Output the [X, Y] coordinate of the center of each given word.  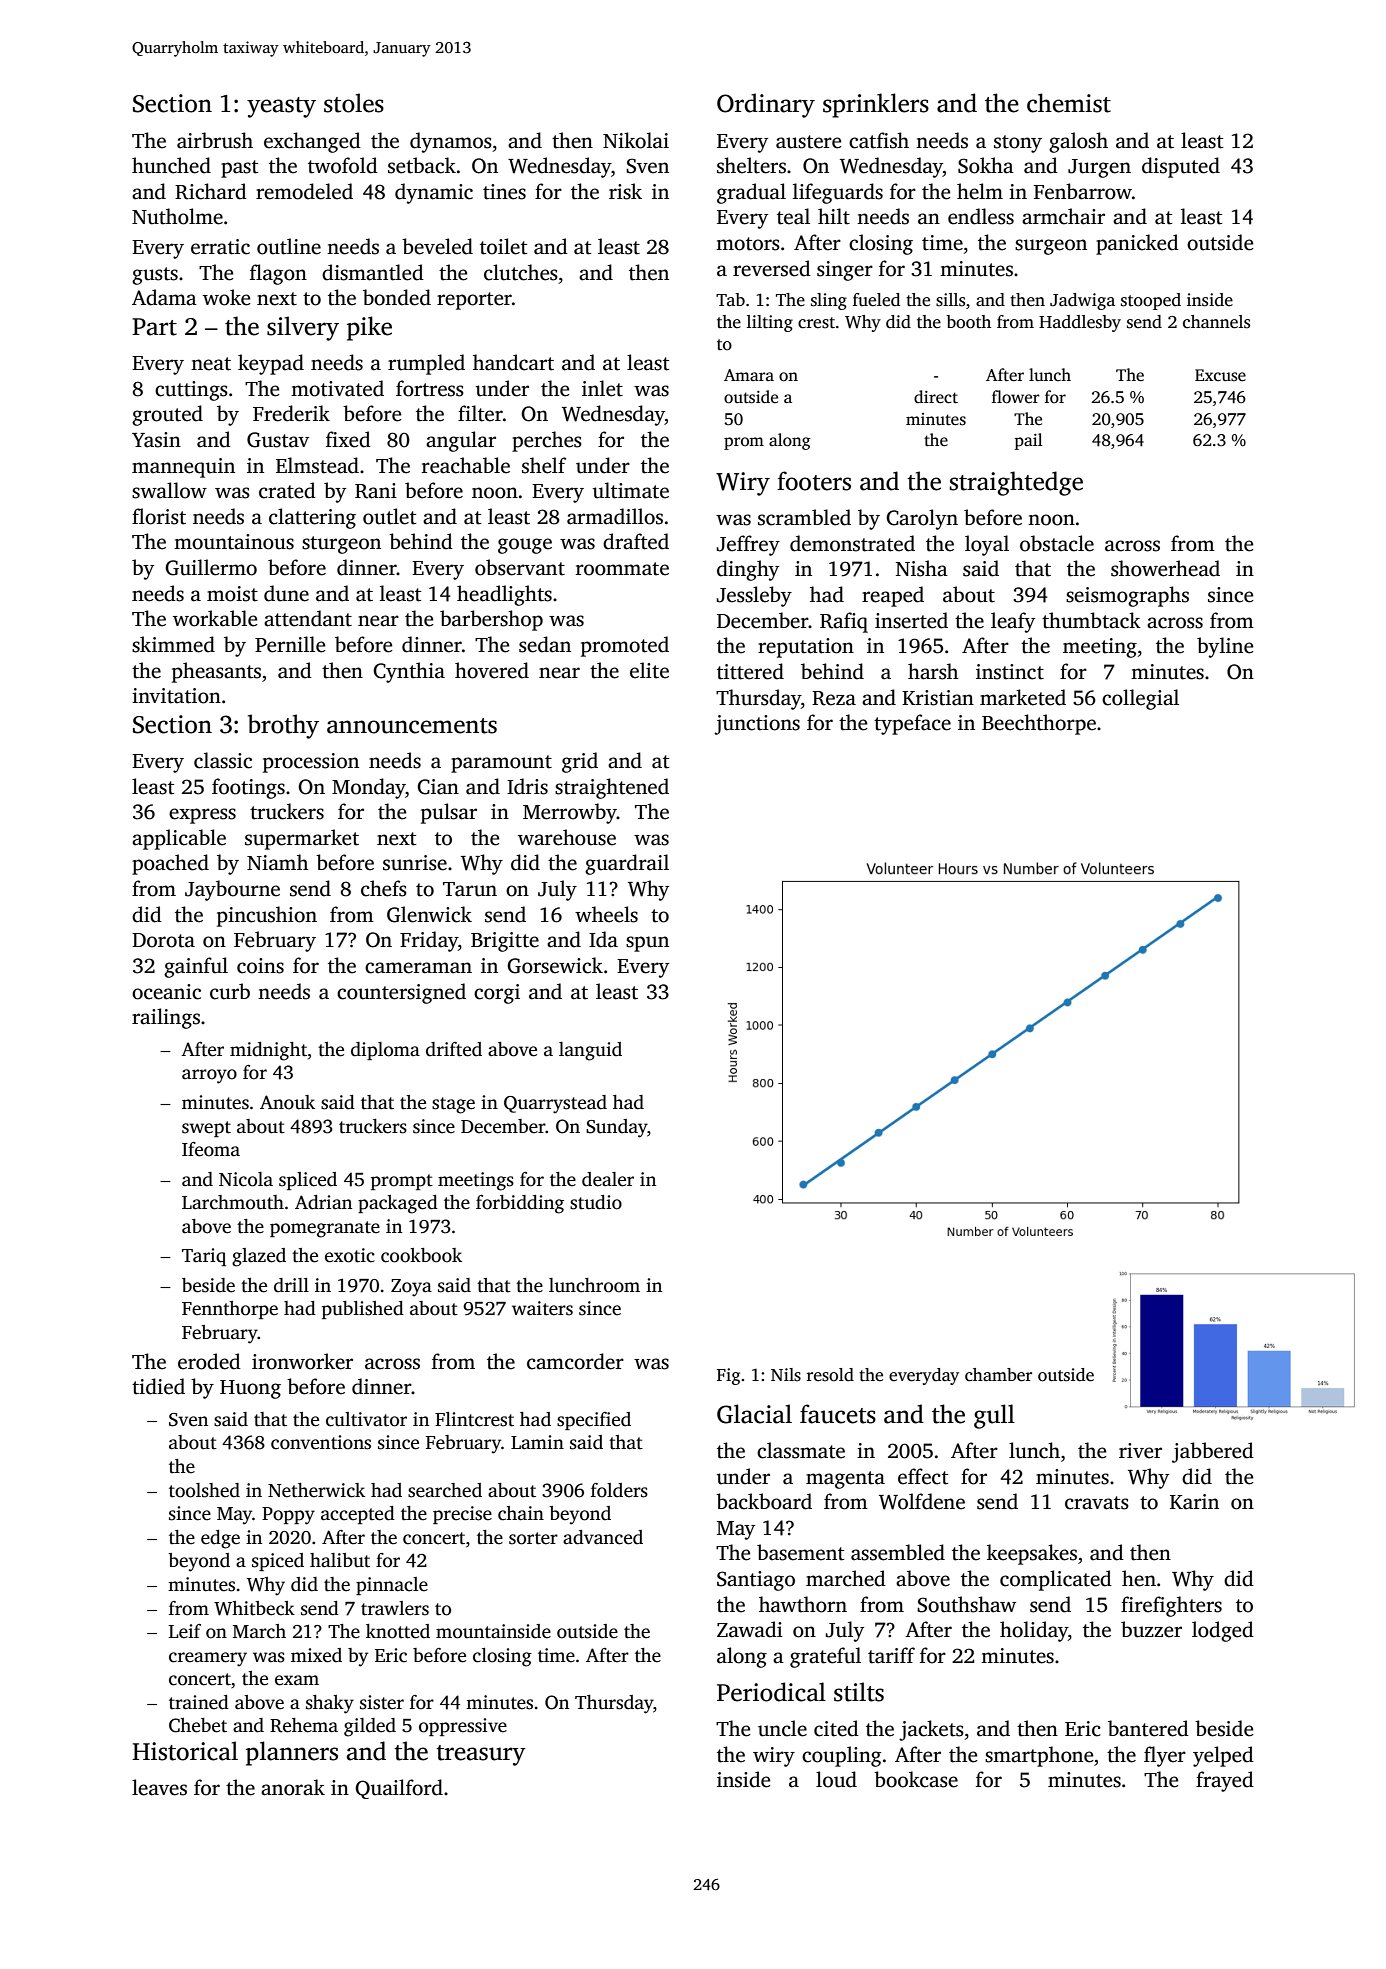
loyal [987, 545]
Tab [730, 299]
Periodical [771, 1692]
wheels [606, 914]
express [202, 816]
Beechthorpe [1039, 724]
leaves [159, 1787]
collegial [1140, 699]
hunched [171, 165]
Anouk [287, 1102]
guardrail [627, 864]
